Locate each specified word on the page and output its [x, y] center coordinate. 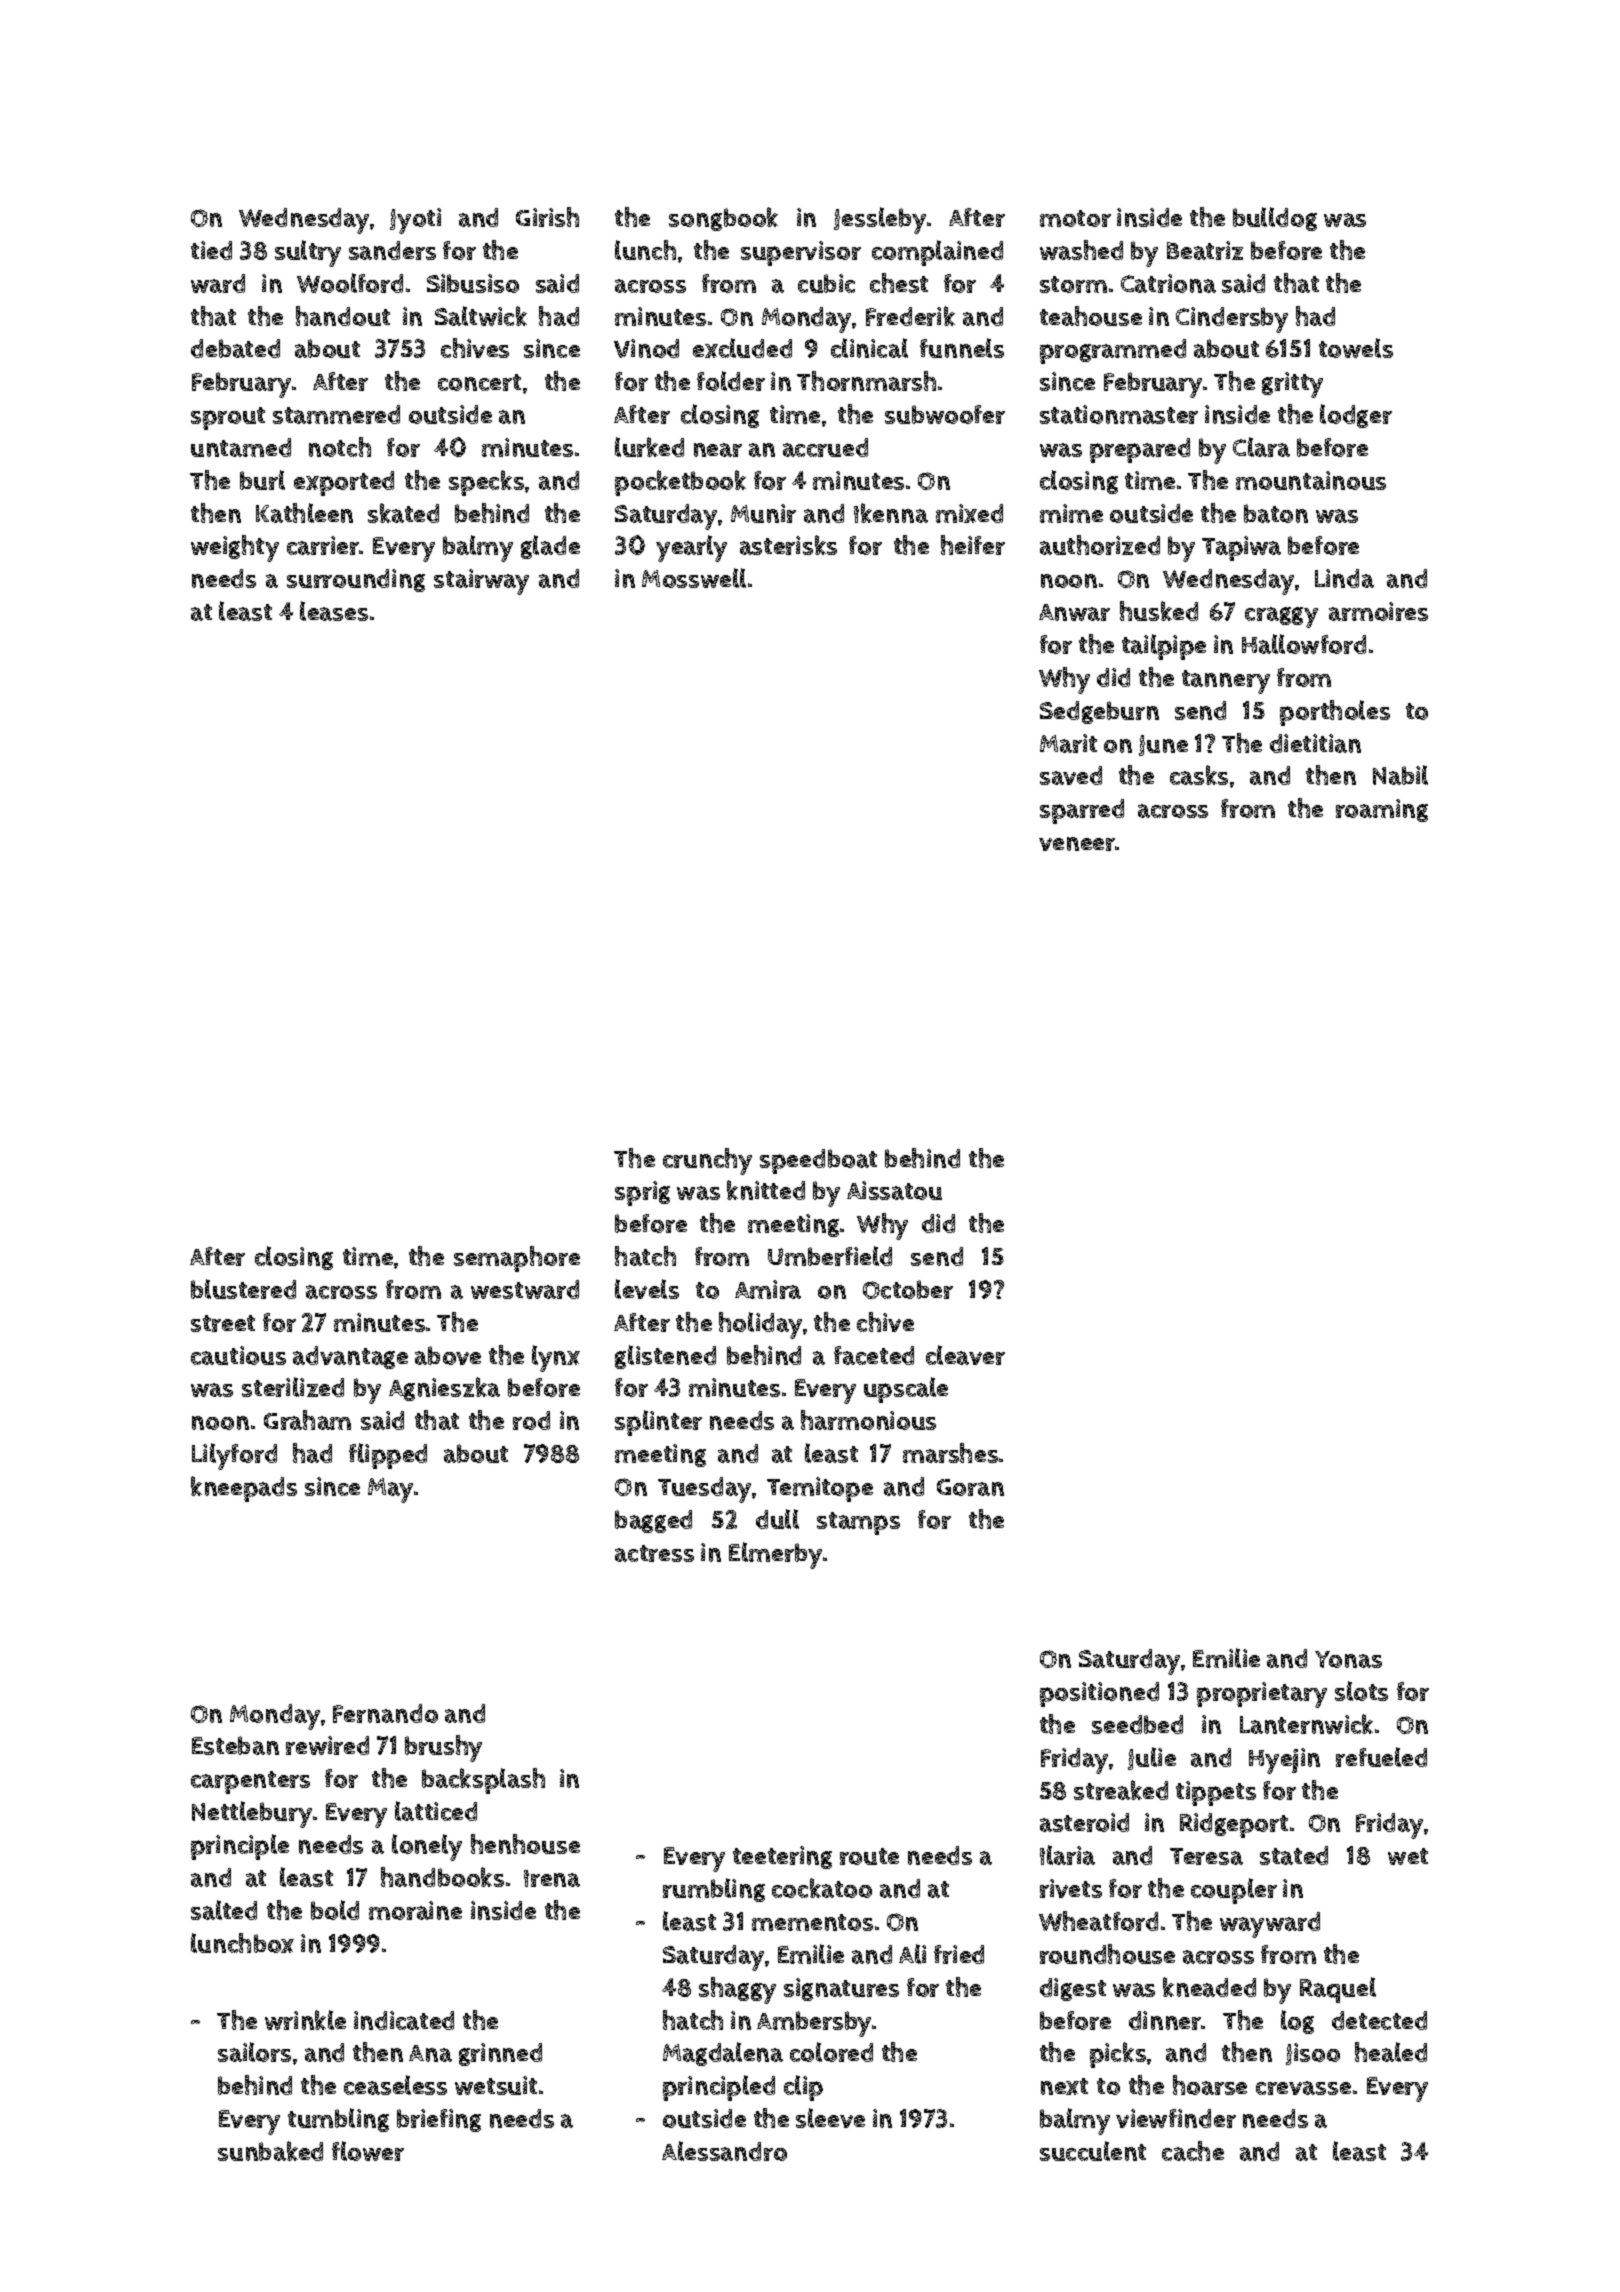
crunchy [707, 1161]
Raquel [1338, 1990]
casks [1199, 775]
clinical [869, 348]
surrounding [356, 580]
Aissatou [894, 1190]
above [448, 1355]
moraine [415, 1910]
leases [334, 611]
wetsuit [496, 2085]
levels [647, 1289]
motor [1075, 218]
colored [831, 2052]
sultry [308, 253]
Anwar [1074, 612]
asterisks [788, 545]
